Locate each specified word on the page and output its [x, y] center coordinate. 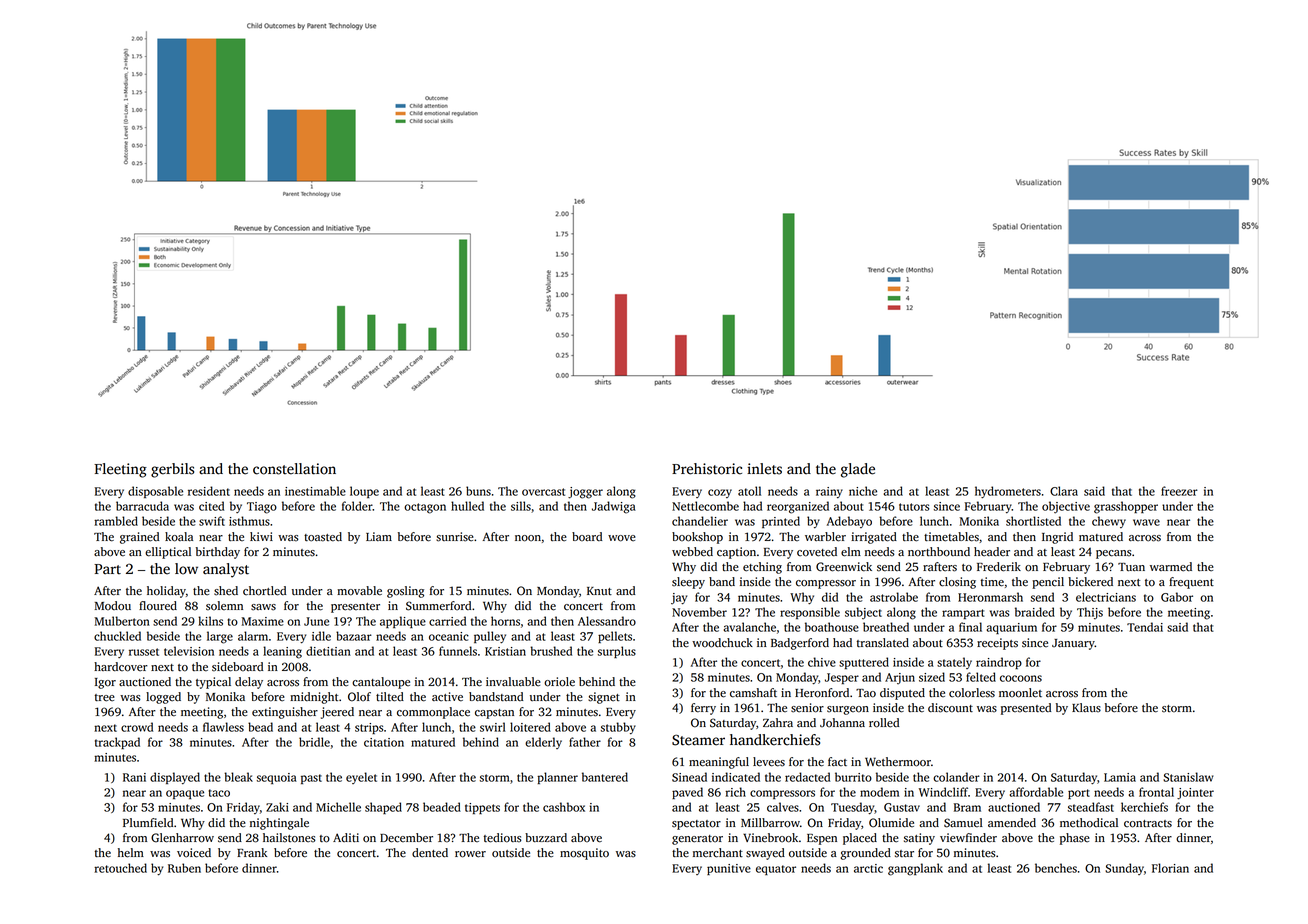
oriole [559, 682]
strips [369, 728]
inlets [764, 469]
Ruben [184, 868]
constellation [294, 469]
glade [858, 470]
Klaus [1086, 708]
